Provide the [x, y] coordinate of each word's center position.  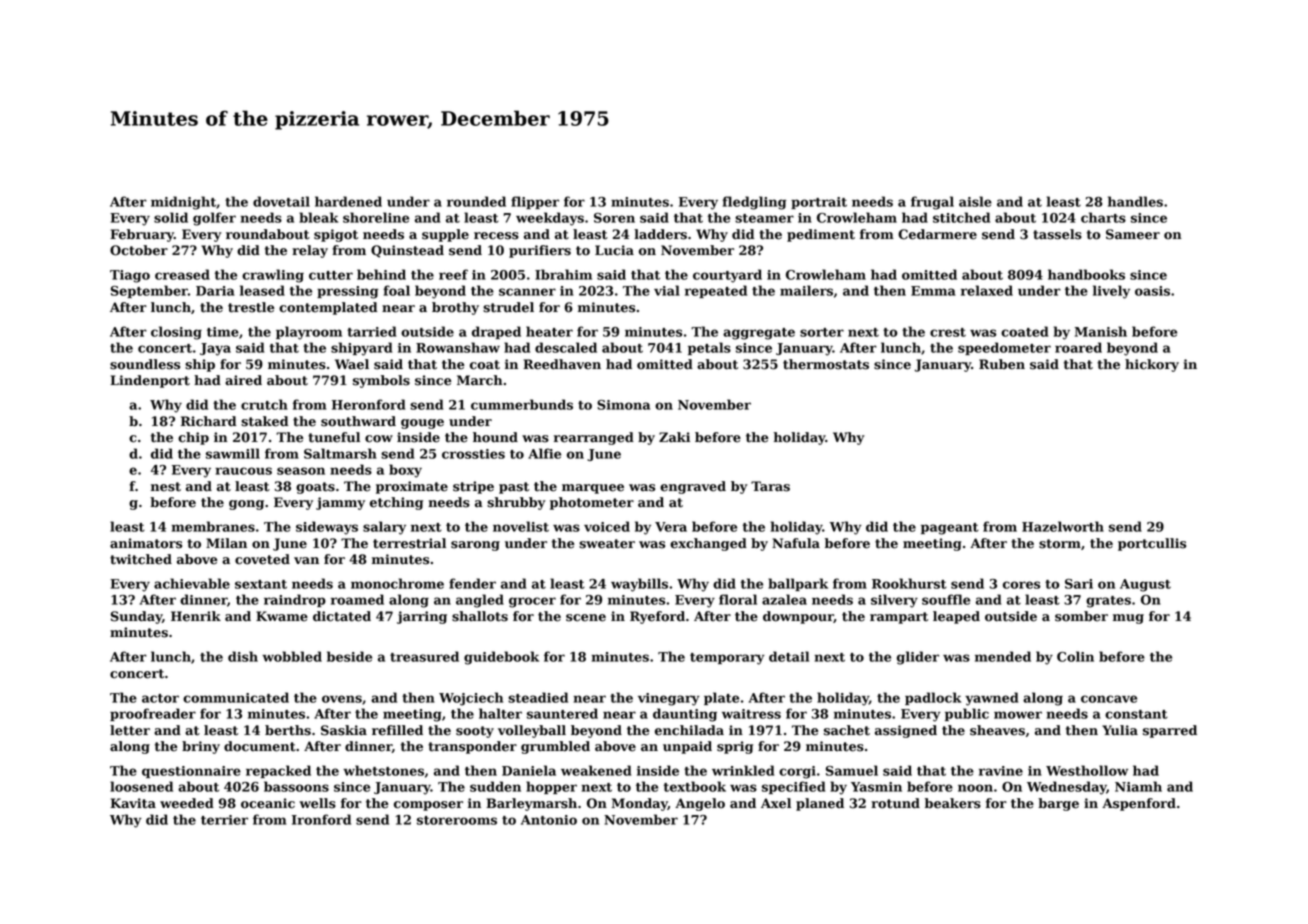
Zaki [674, 437]
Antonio [549, 820]
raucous [243, 471]
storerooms [457, 820]
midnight [183, 203]
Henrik [196, 616]
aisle [975, 201]
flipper [535, 202]
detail [789, 656]
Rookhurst [909, 583]
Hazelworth [1063, 526]
